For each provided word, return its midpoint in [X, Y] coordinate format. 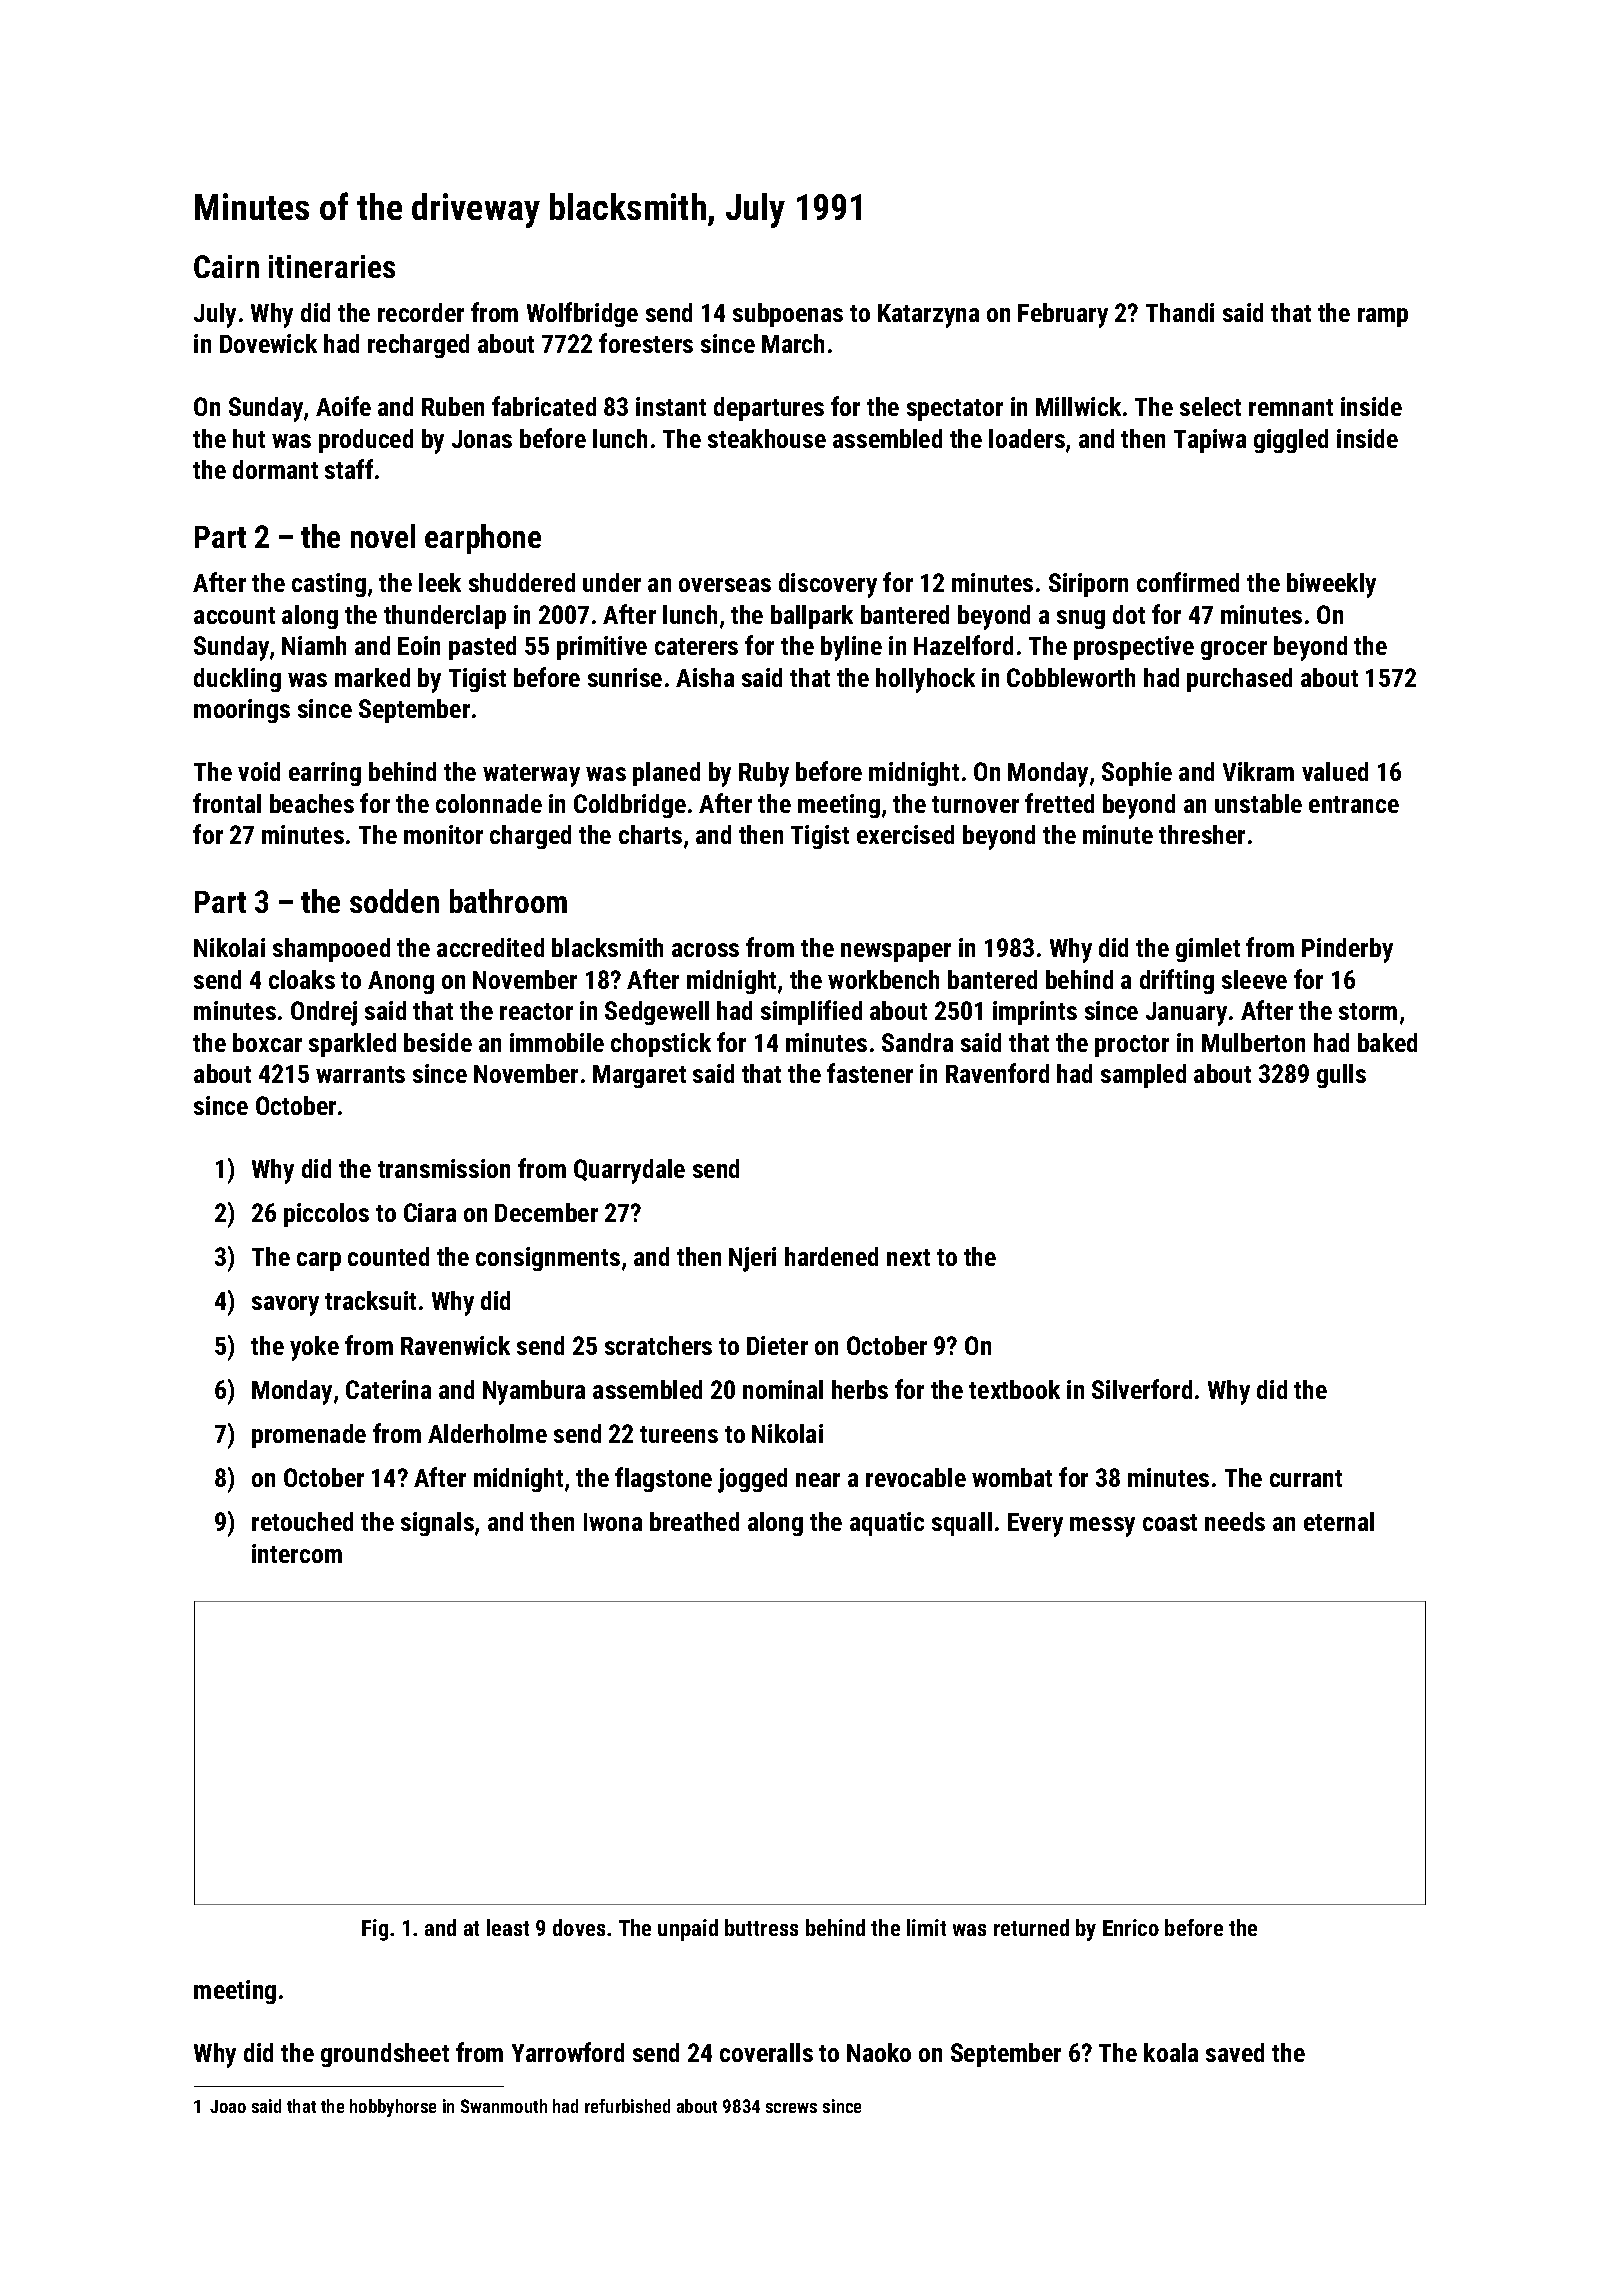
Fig [375, 1930]
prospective [1134, 648]
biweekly [1331, 585]
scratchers [658, 1345]
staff [349, 469]
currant [1306, 1478]
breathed [694, 1521]
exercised [905, 834]
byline [851, 648]
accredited [490, 947]
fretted [1059, 803]
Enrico [1131, 1927]
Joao [228, 2106]
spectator [955, 410]
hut [249, 438]
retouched [302, 1521]
